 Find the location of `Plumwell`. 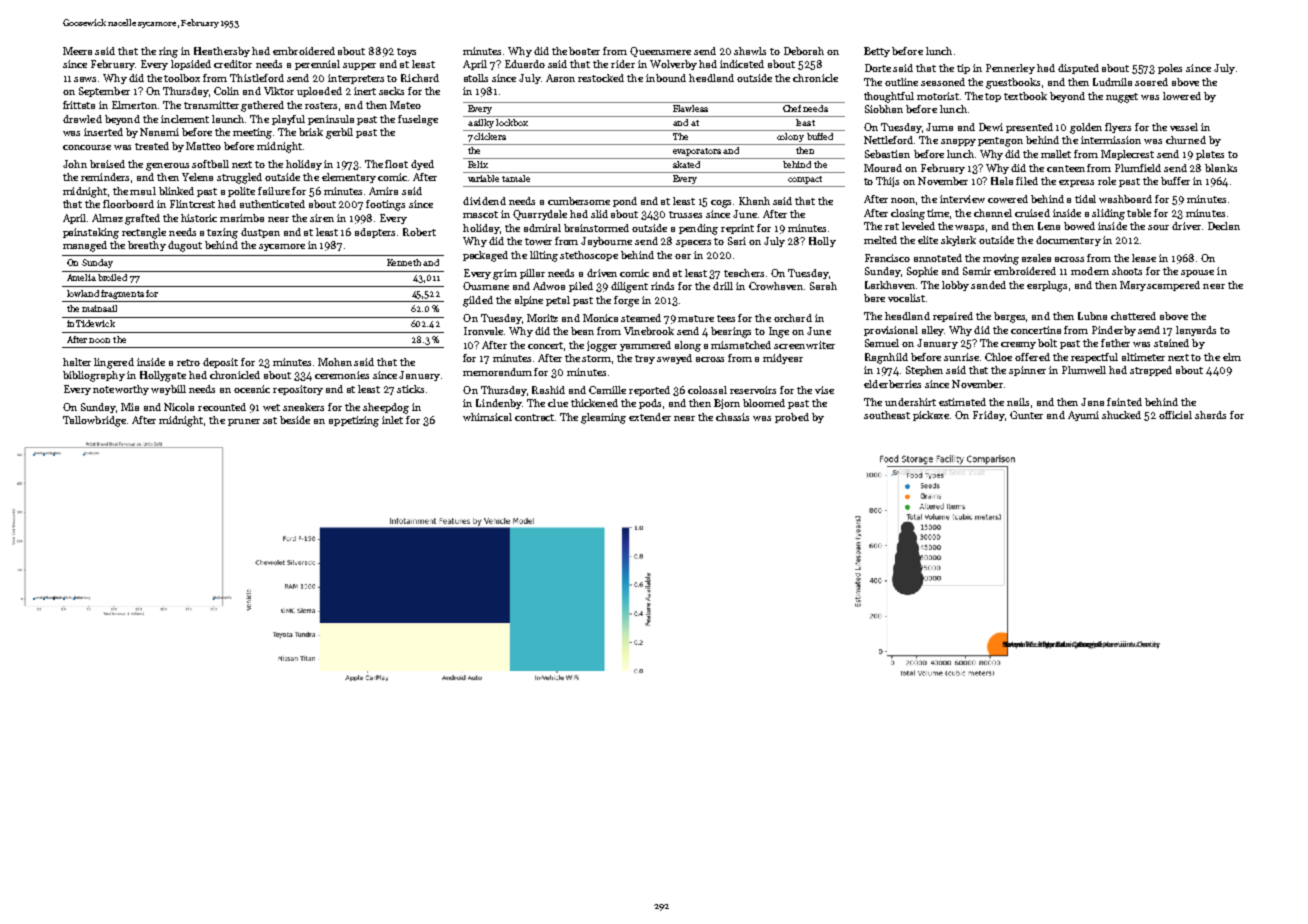

Plumwell is located at coordinates (1084, 370).
